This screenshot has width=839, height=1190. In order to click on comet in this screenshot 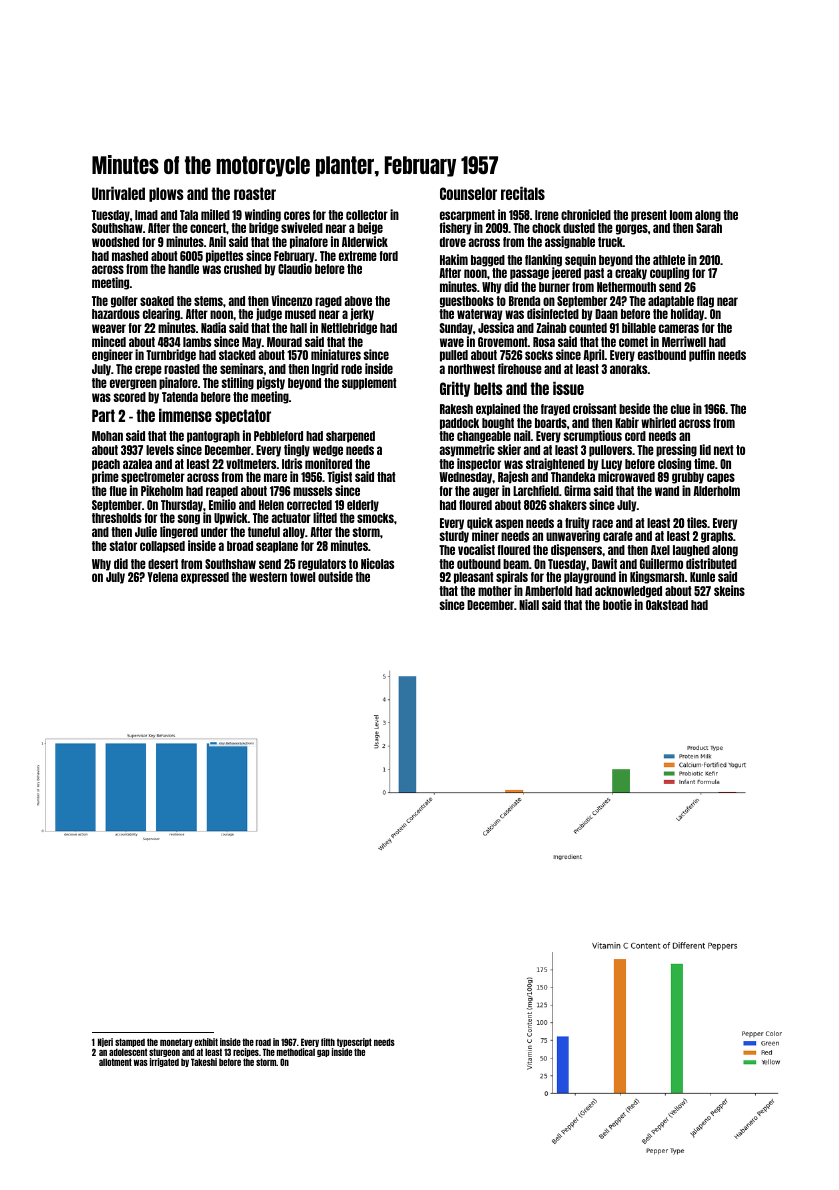, I will do `click(633, 342)`.
